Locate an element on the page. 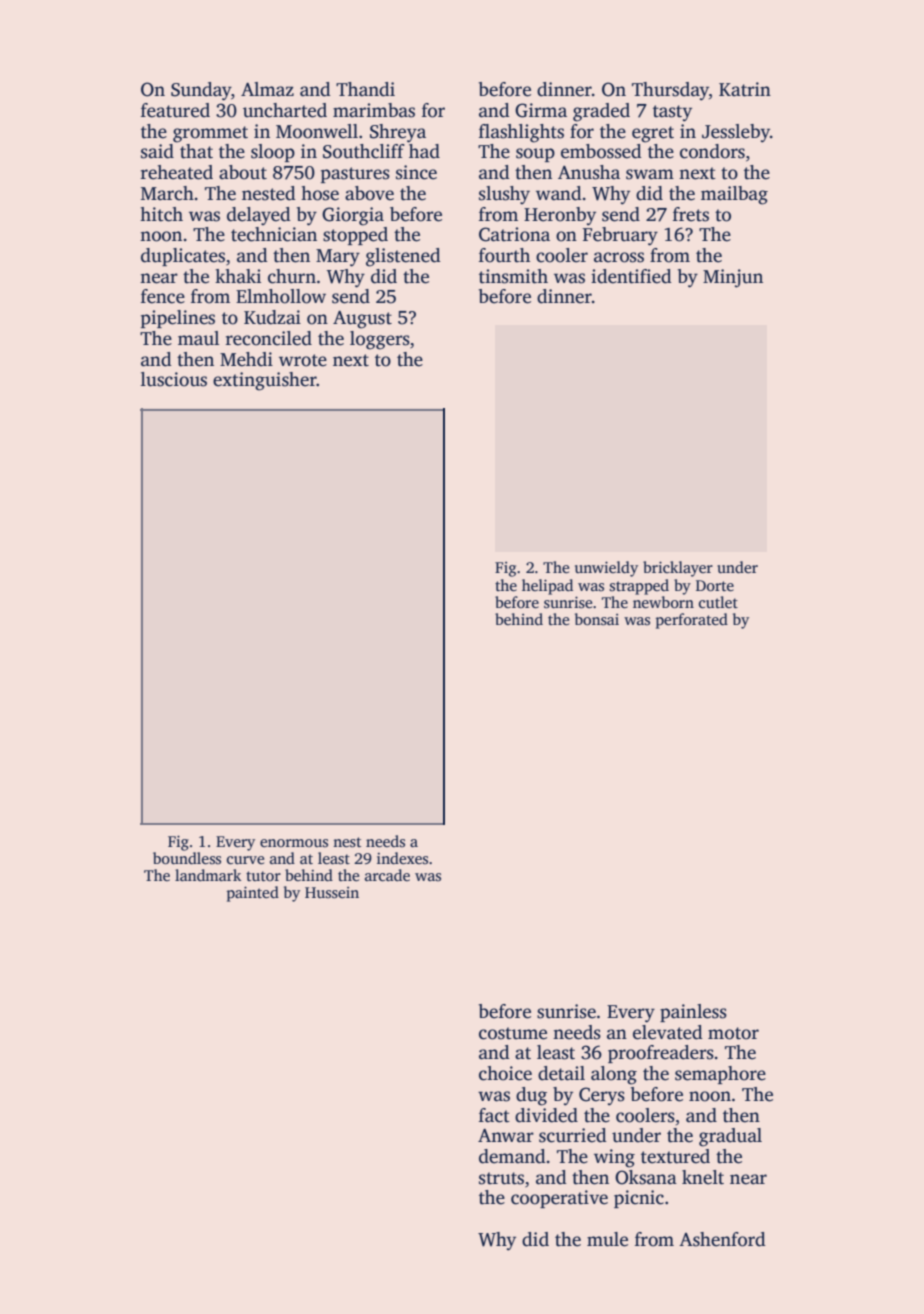 This page has width=924, height=1314. painted is located at coordinates (253, 894).
